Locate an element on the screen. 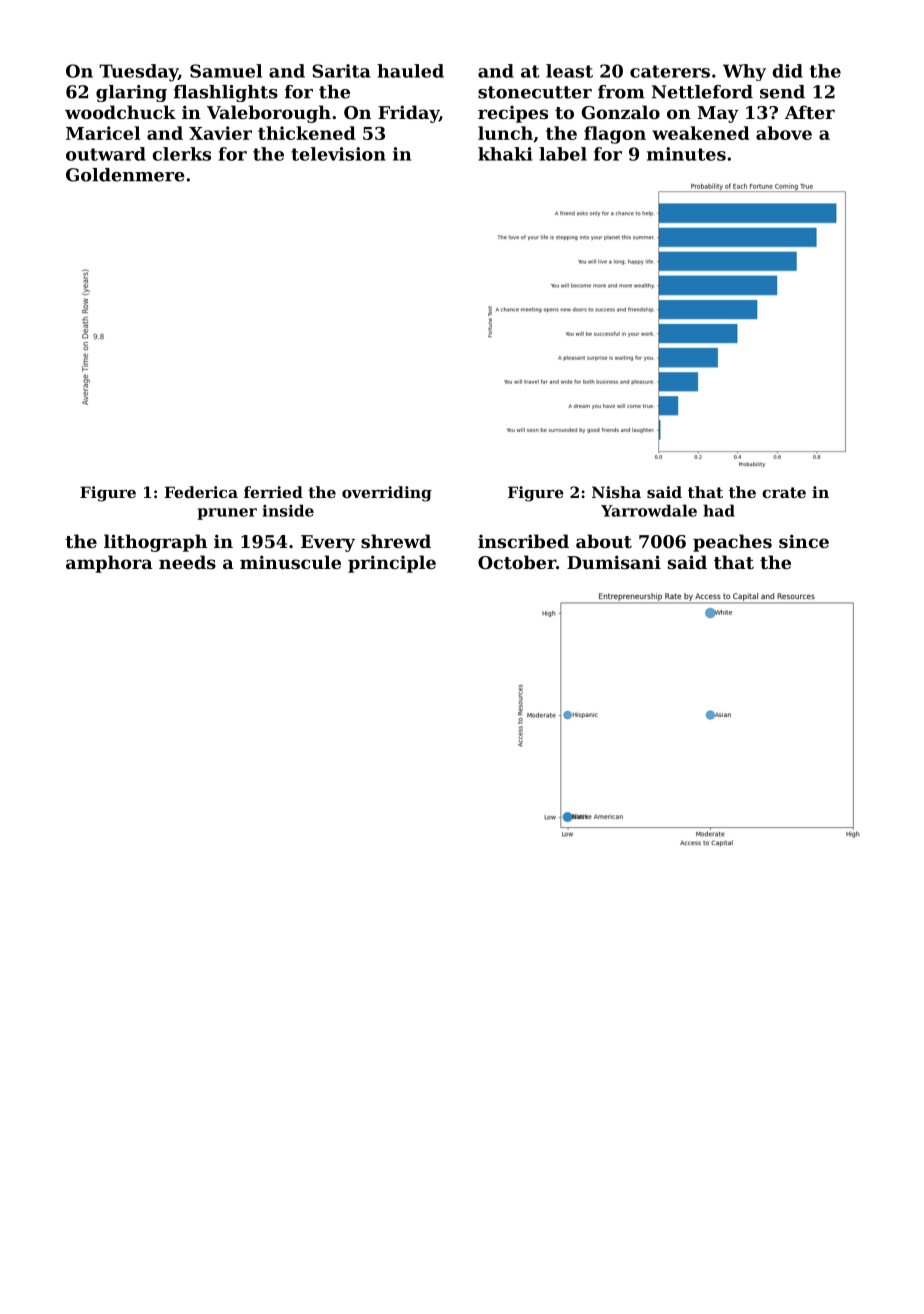  minutes is located at coordinates (686, 154).
